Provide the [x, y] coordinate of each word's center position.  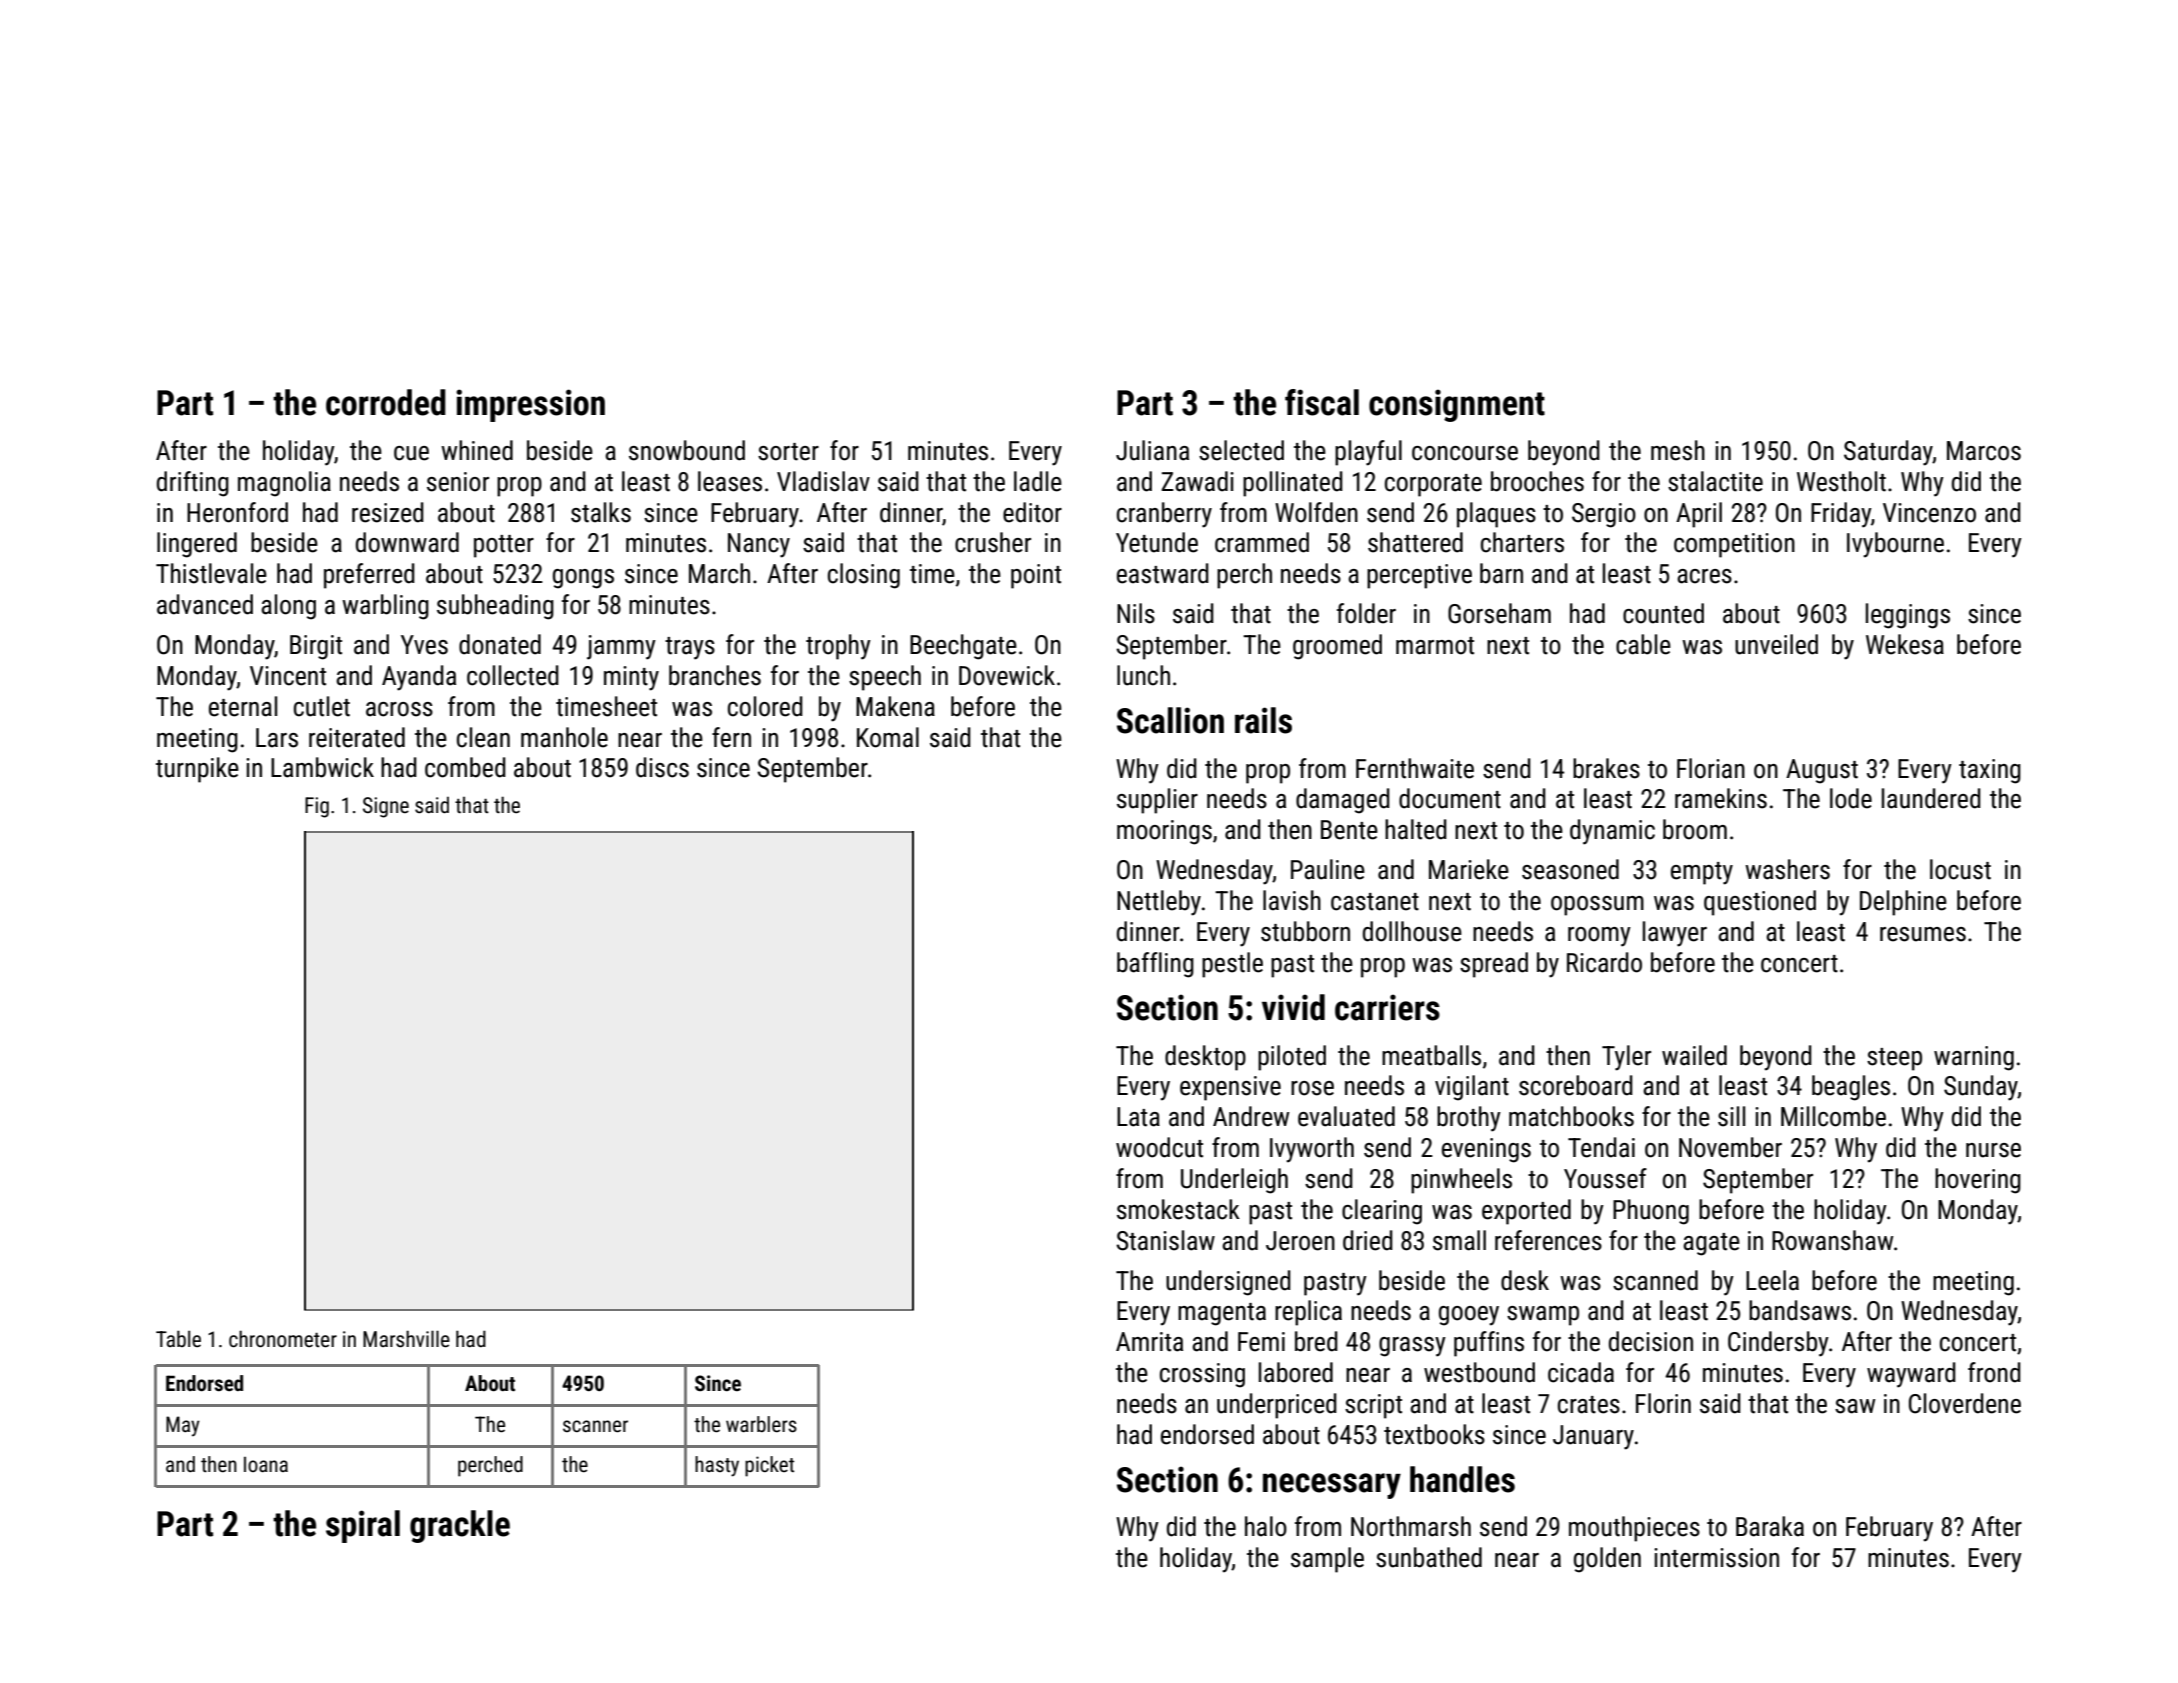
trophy [838, 647]
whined [477, 450]
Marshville [406, 1339]
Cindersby [1778, 1344]
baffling [1155, 965]
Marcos [1984, 451]
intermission [1716, 1558]
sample [1327, 1560]
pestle [1232, 965]
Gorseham [1499, 613]
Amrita [1149, 1342]
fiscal [1322, 402]
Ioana [266, 1464]
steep [1894, 1059]
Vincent [288, 676]
